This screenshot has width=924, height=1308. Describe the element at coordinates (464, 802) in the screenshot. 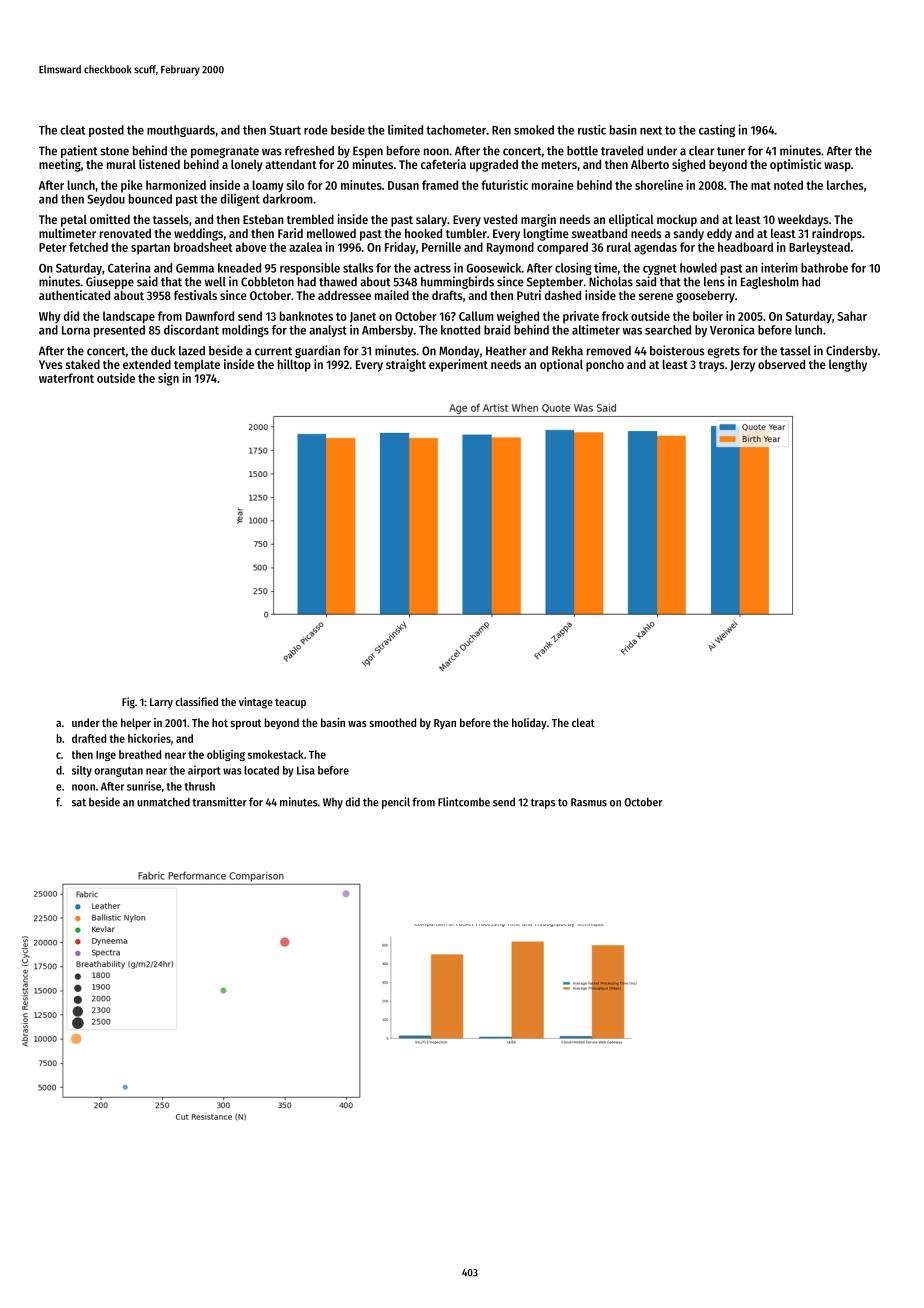

I see `Flintcombe` at that location.
